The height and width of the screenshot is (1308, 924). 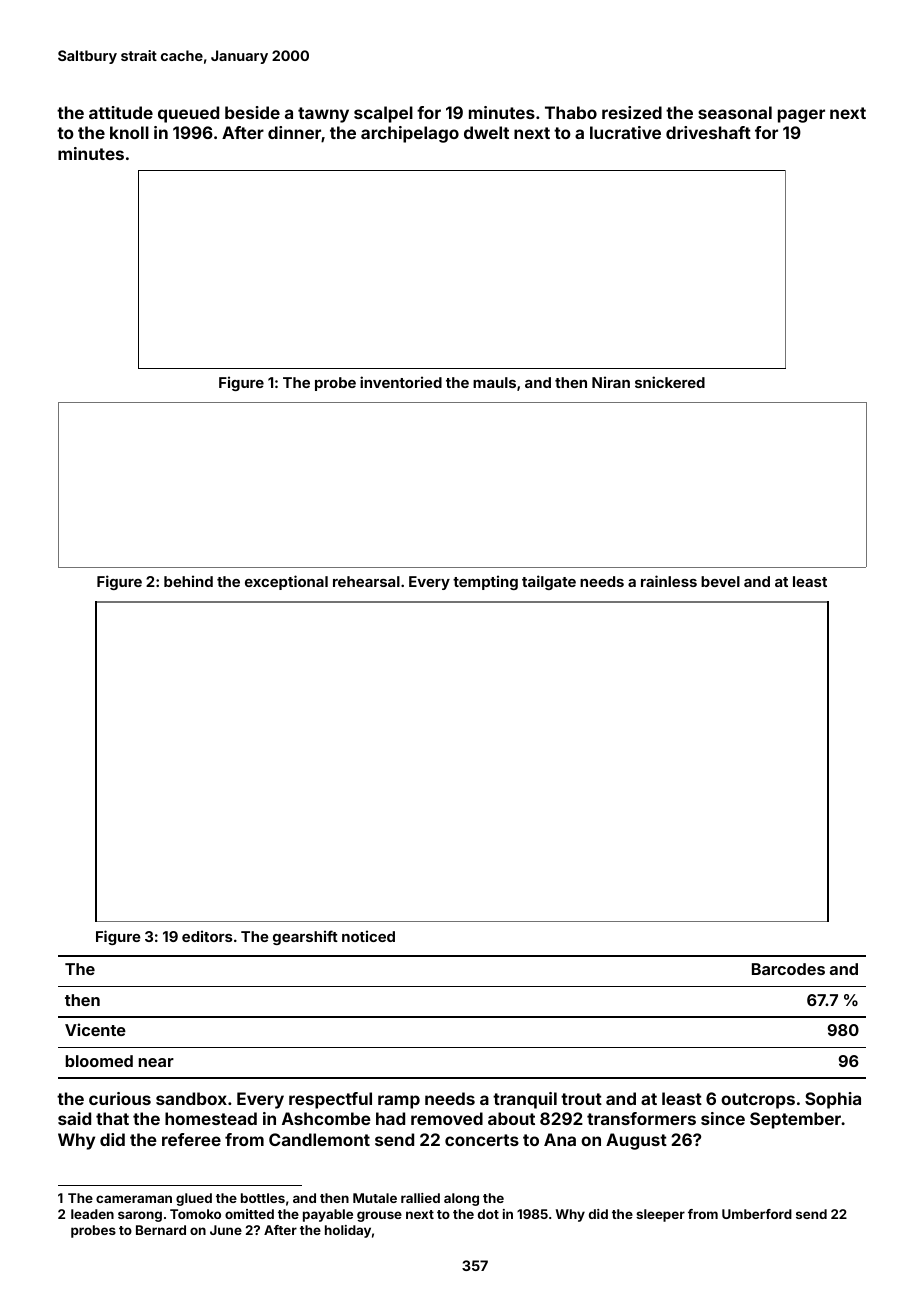 I want to click on behind, so click(x=188, y=581).
